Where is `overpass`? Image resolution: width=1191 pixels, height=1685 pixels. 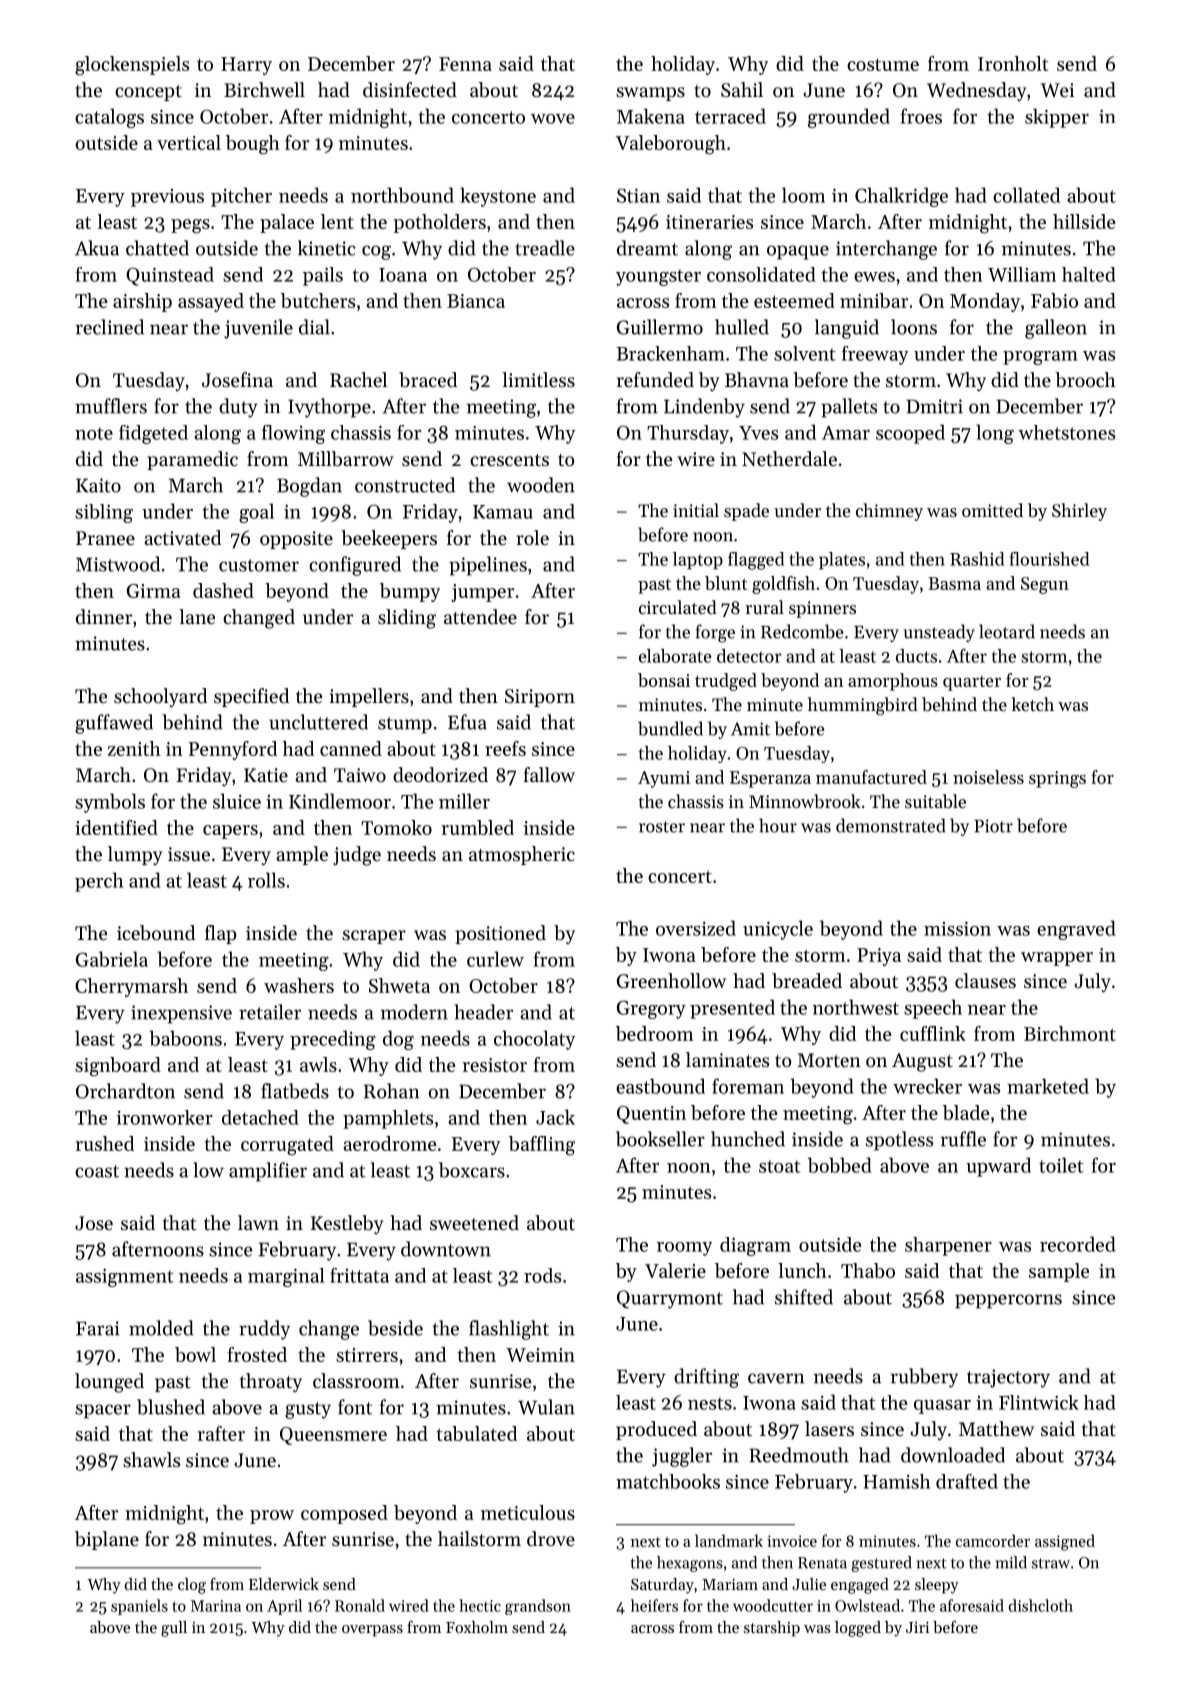
overpass is located at coordinates (372, 1631).
